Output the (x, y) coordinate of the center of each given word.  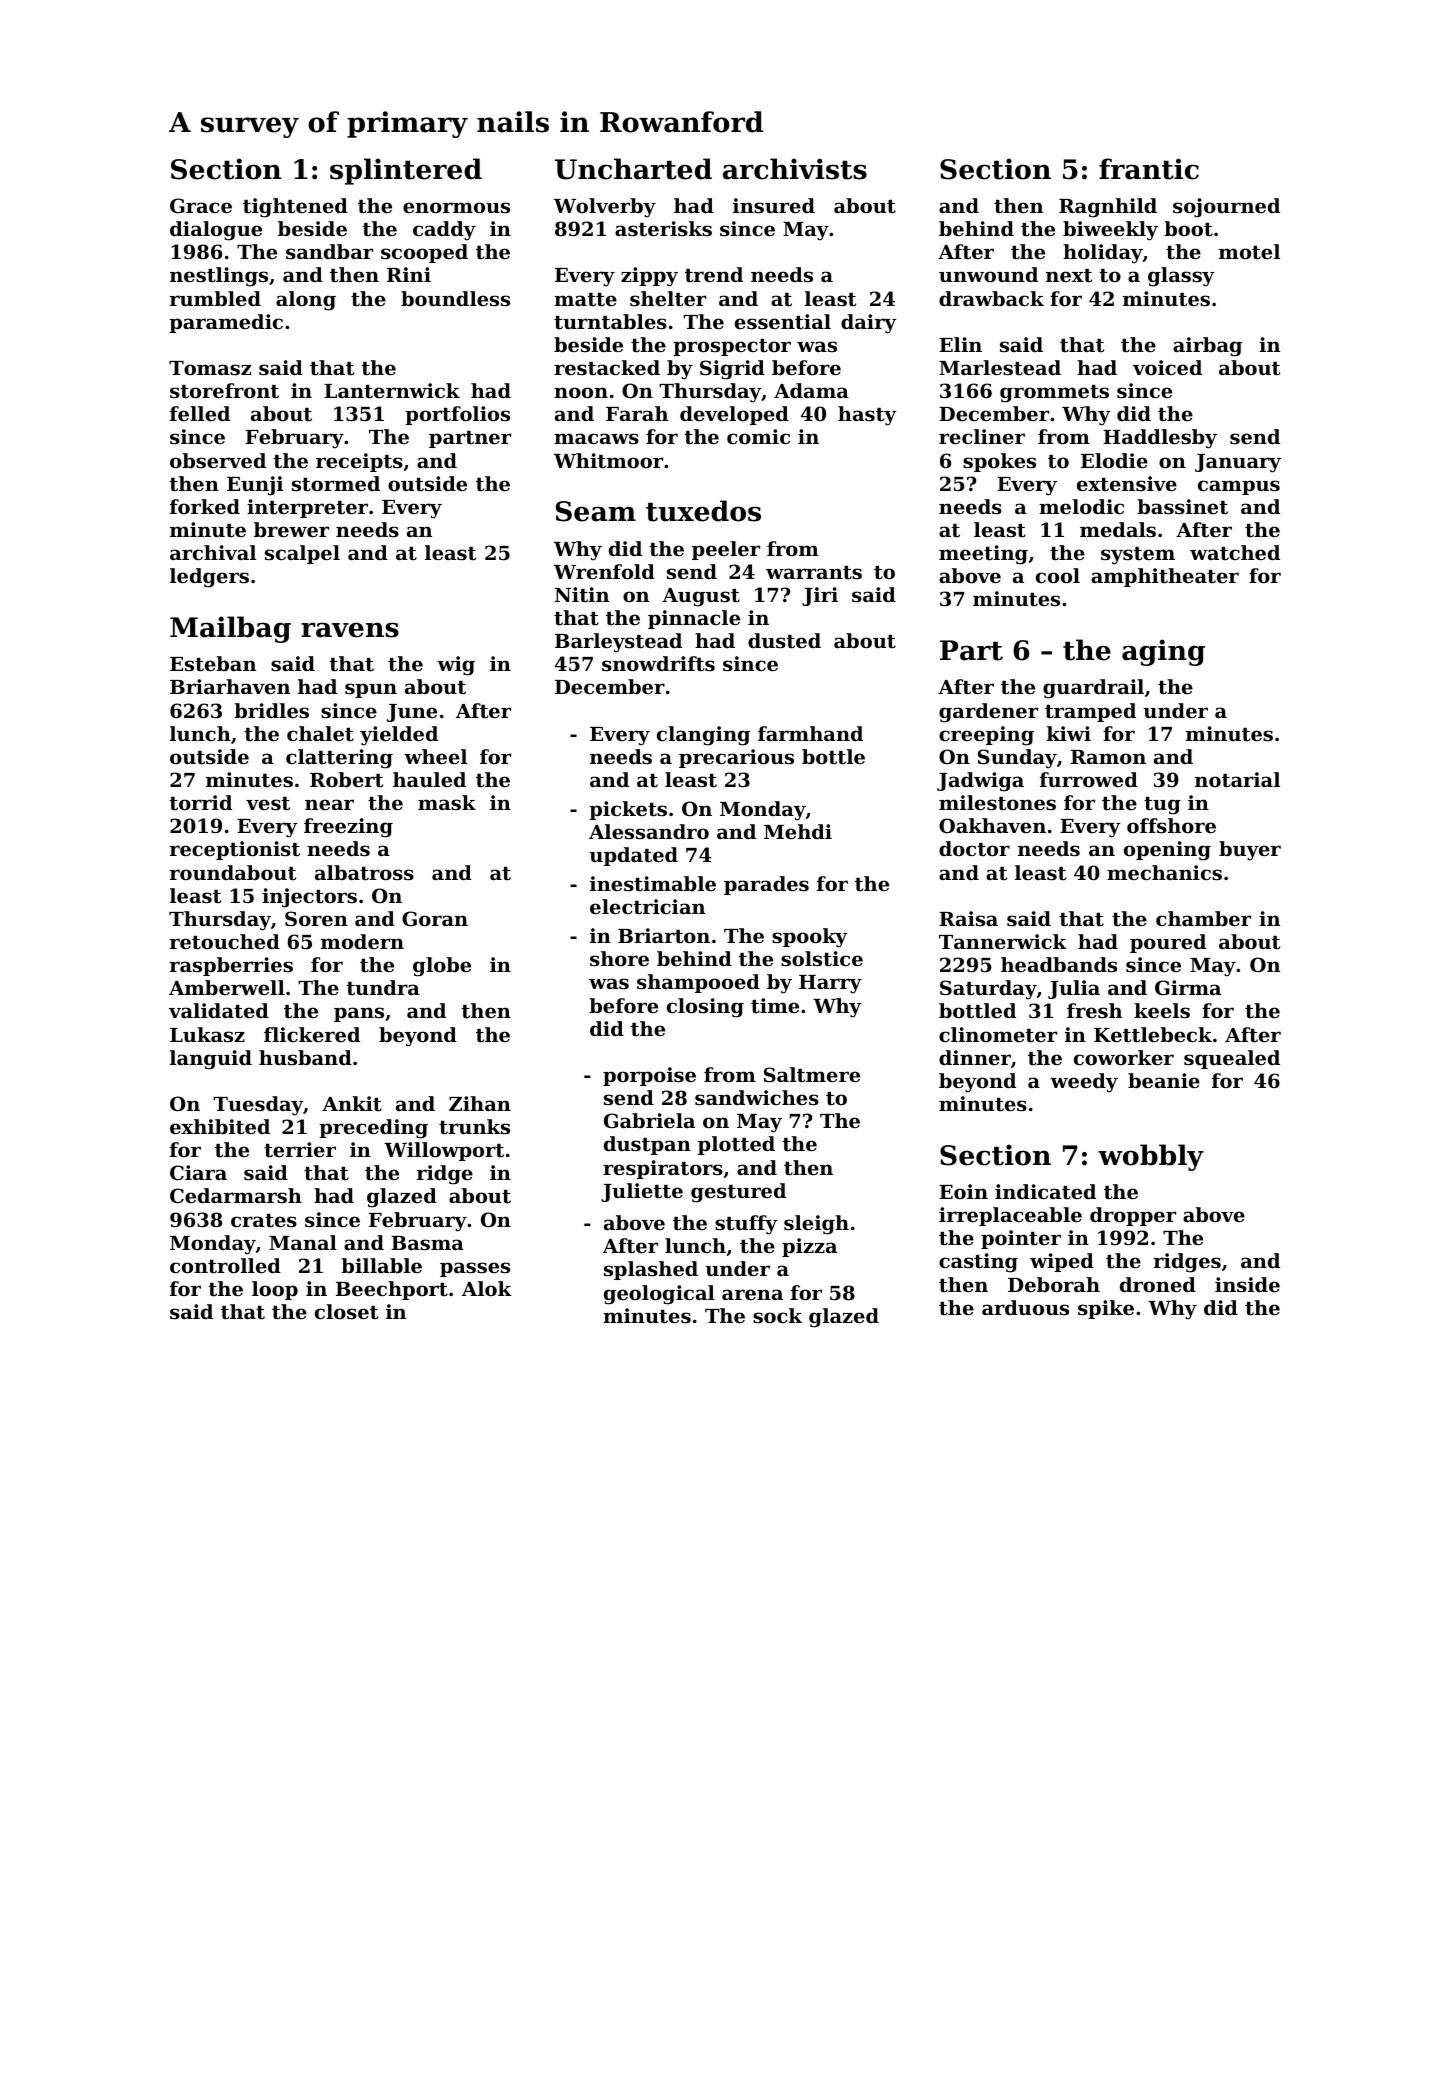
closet (346, 1312)
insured (774, 205)
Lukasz (207, 1035)
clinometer (998, 1035)
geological (659, 1295)
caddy (444, 231)
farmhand (810, 733)
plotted (736, 1145)
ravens (350, 630)
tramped (1090, 712)
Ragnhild (1108, 208)
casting (978, 1263)
